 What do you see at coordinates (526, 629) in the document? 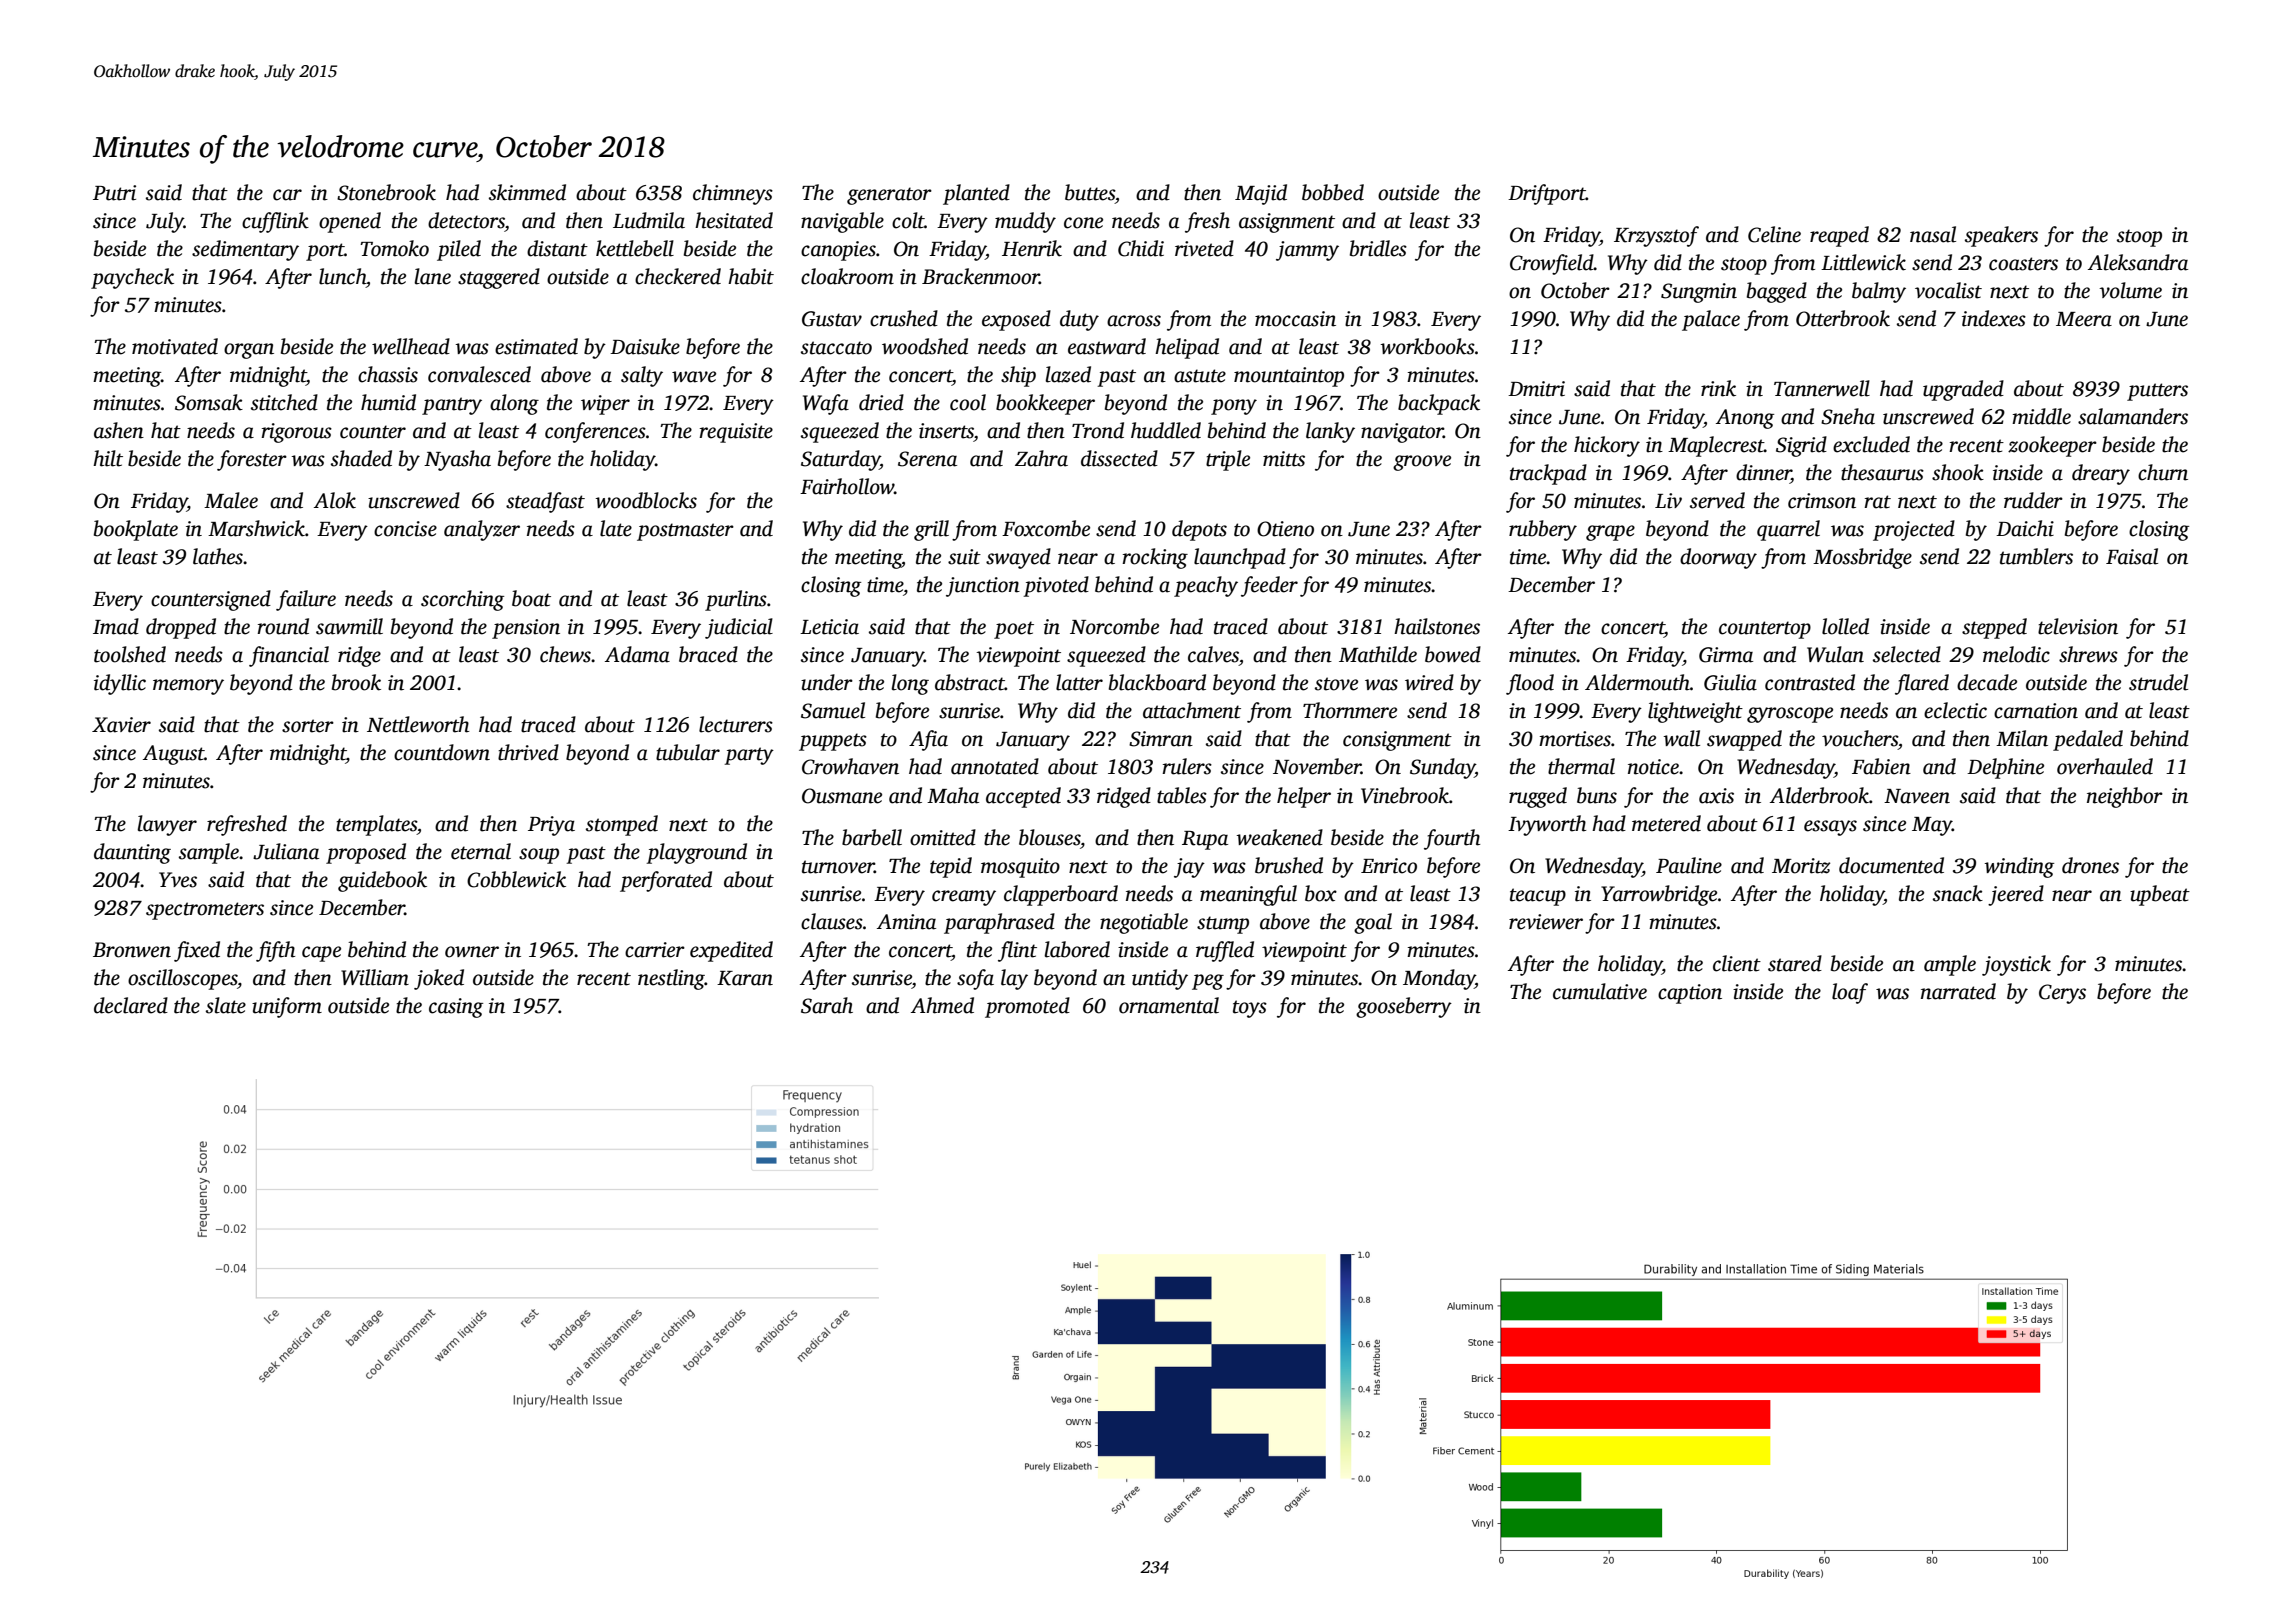
I see `pension` at bounding box center [526, 629].
